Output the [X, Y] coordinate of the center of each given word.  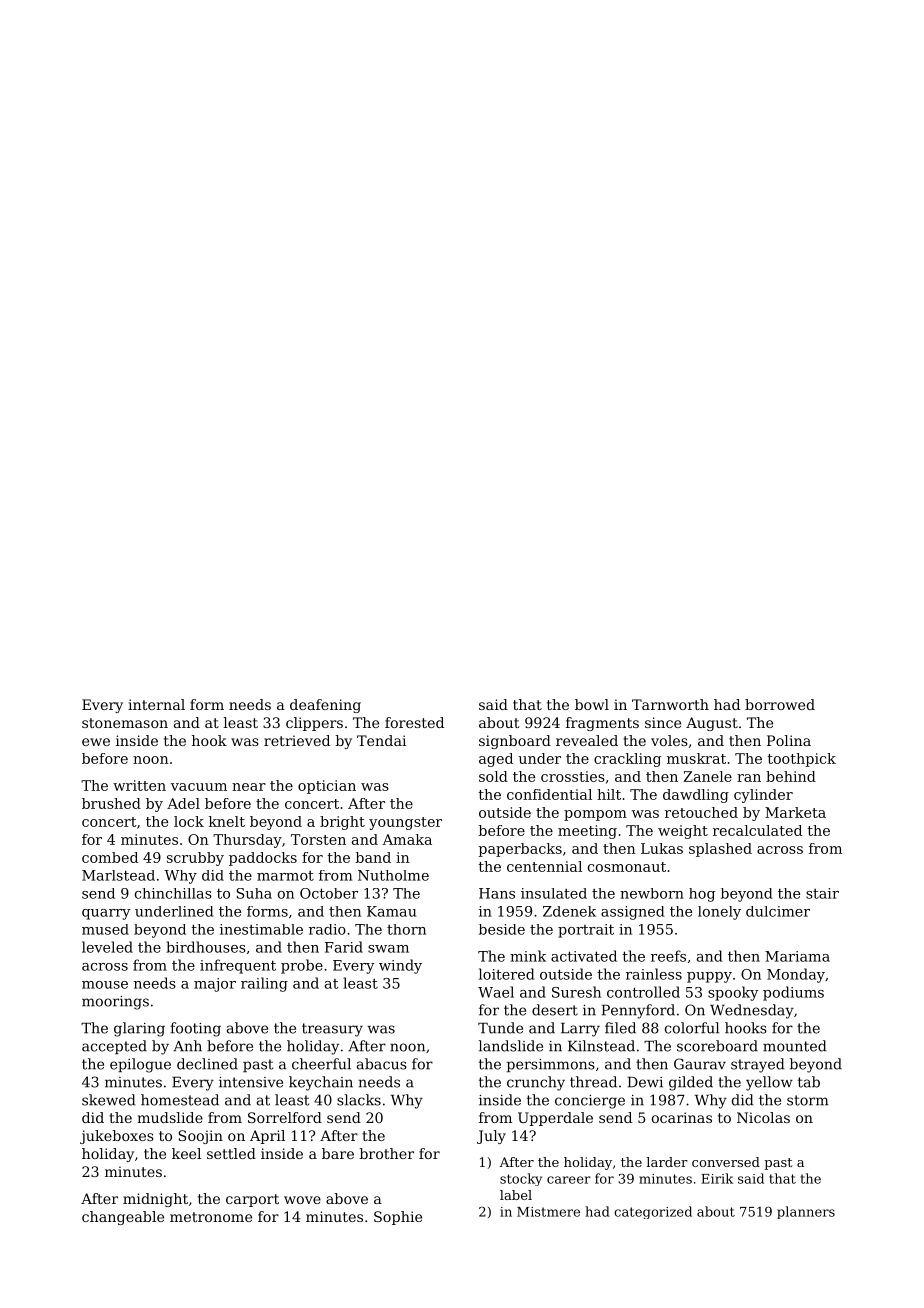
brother [386, 1153]
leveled [107, 947]
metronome [211, 1217]
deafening [325, 706]
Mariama [797, 956]
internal [156, 704]
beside [502, 929]
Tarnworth [670, 704]
